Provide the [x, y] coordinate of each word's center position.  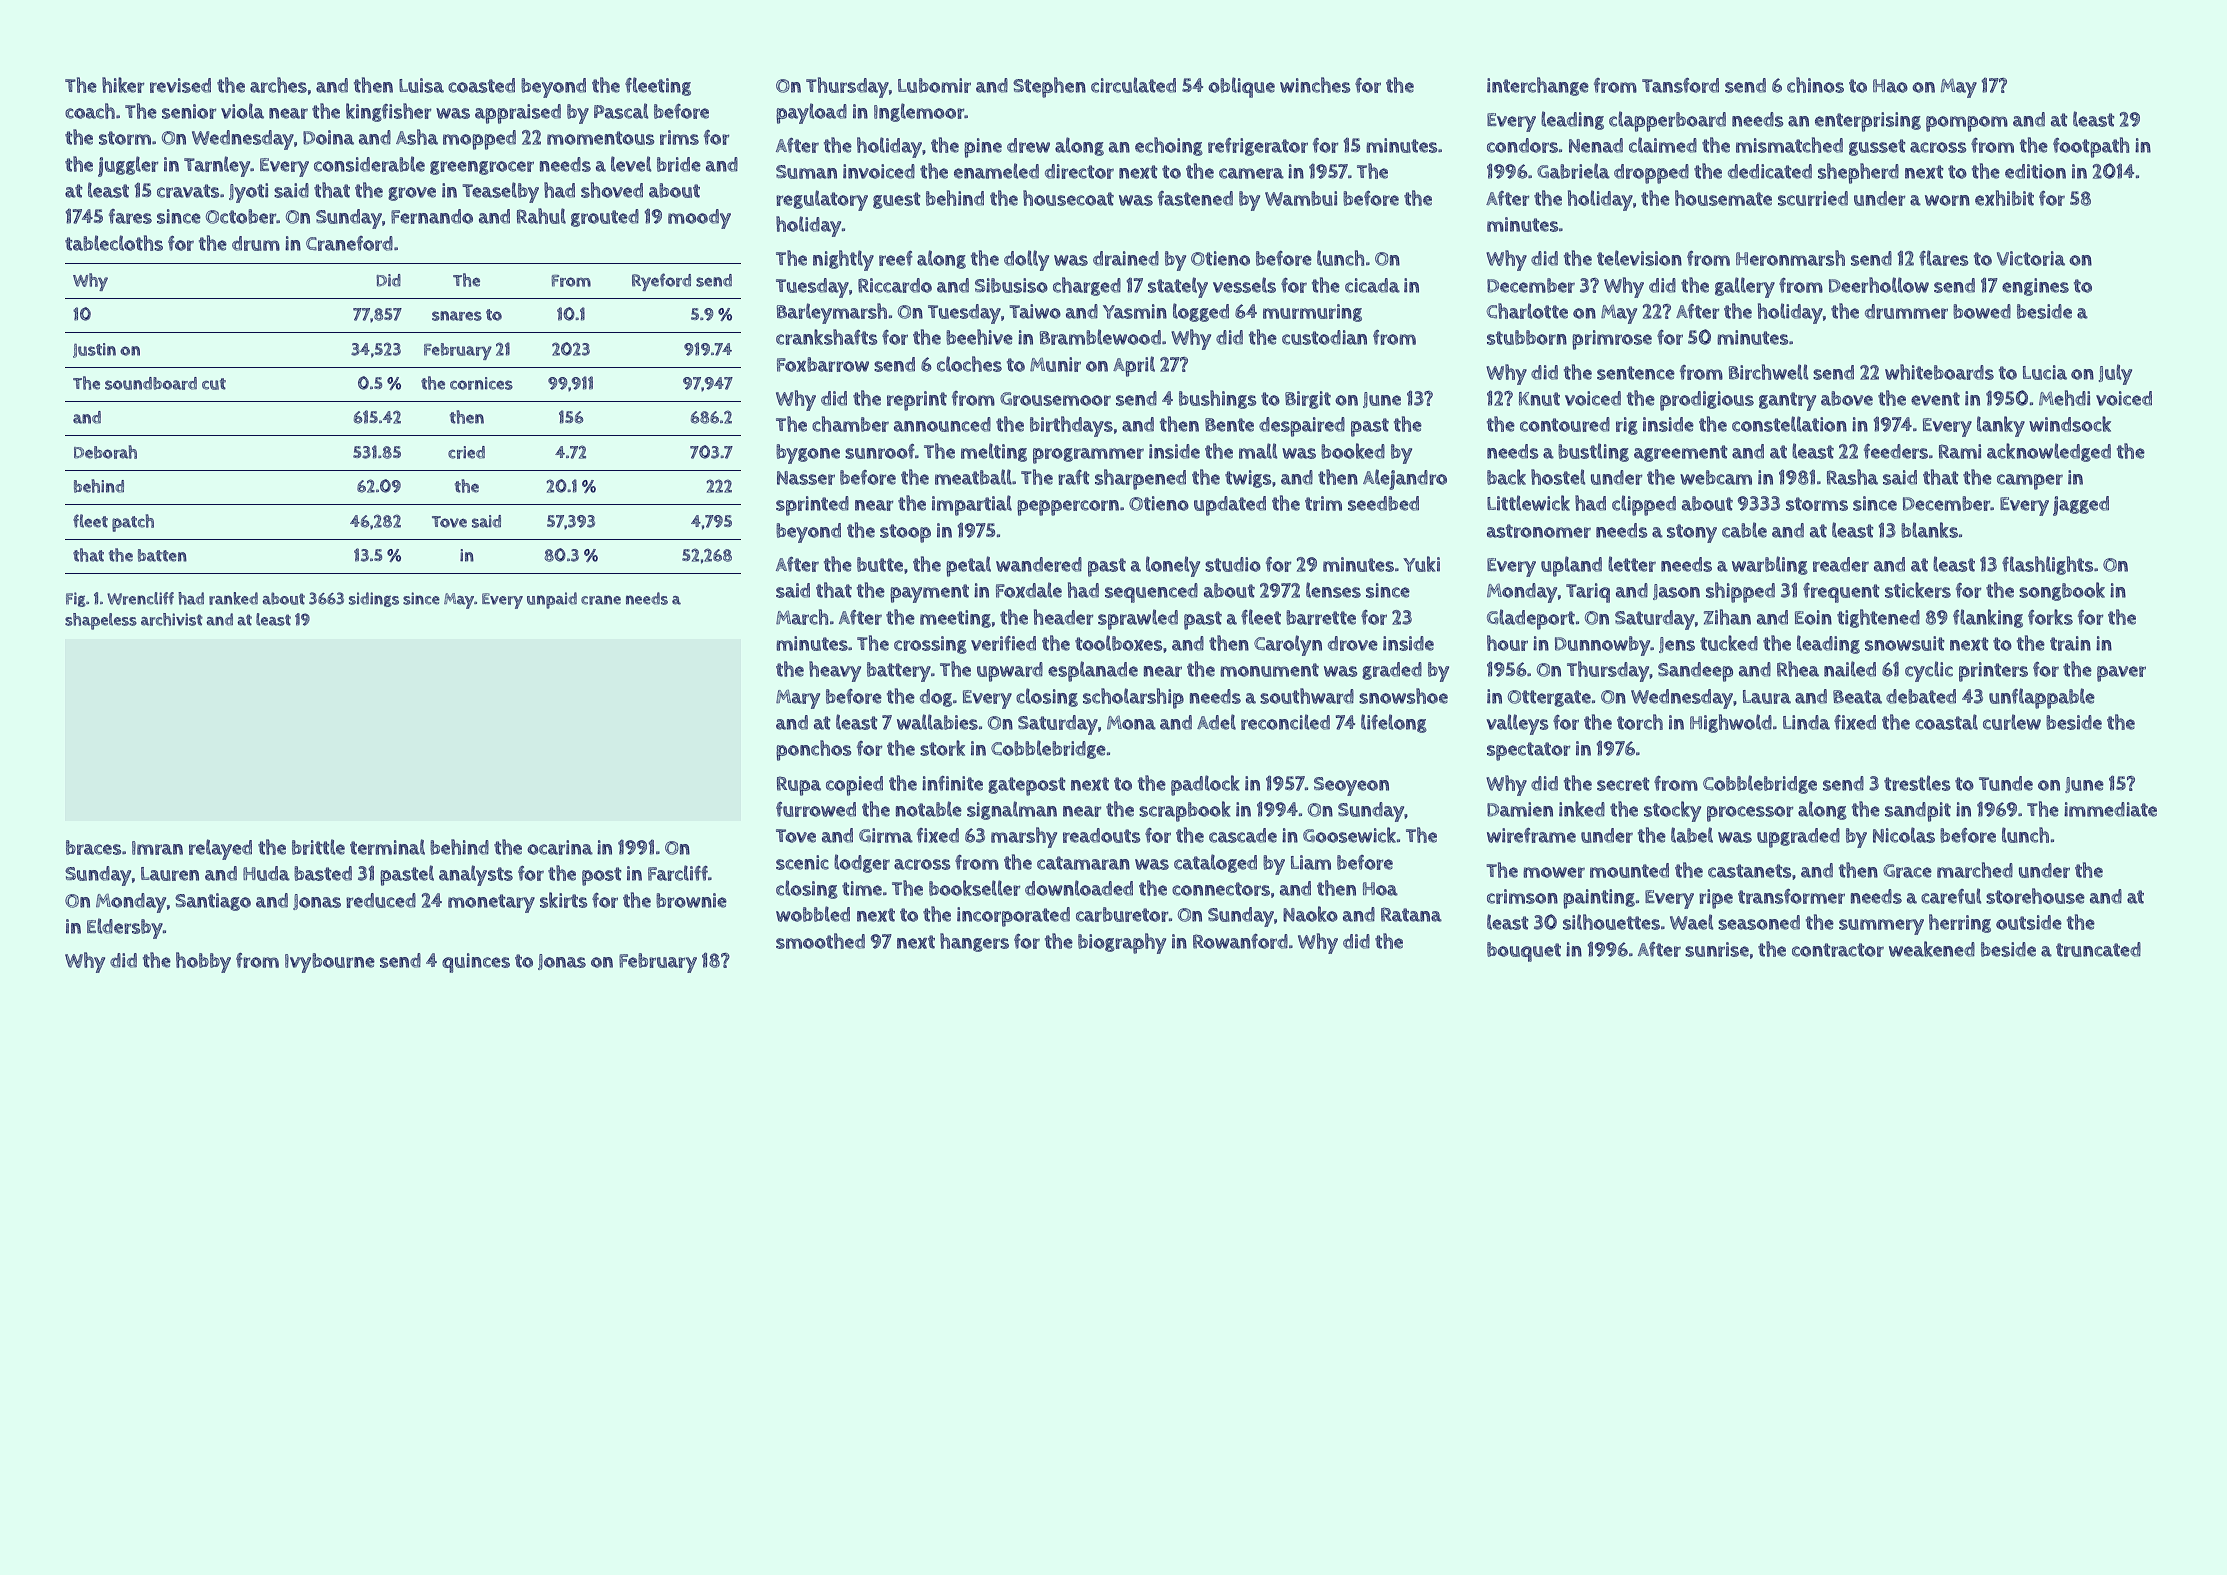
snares [457, 316]
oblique [1241, 87]
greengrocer [482, 168]
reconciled [1285, 722]
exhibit [2004, 198]
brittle [318, 847]
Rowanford [1240, 941]
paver [2121, 674]
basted [323, 873]
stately [1178, 287]
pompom [1967, 124]
